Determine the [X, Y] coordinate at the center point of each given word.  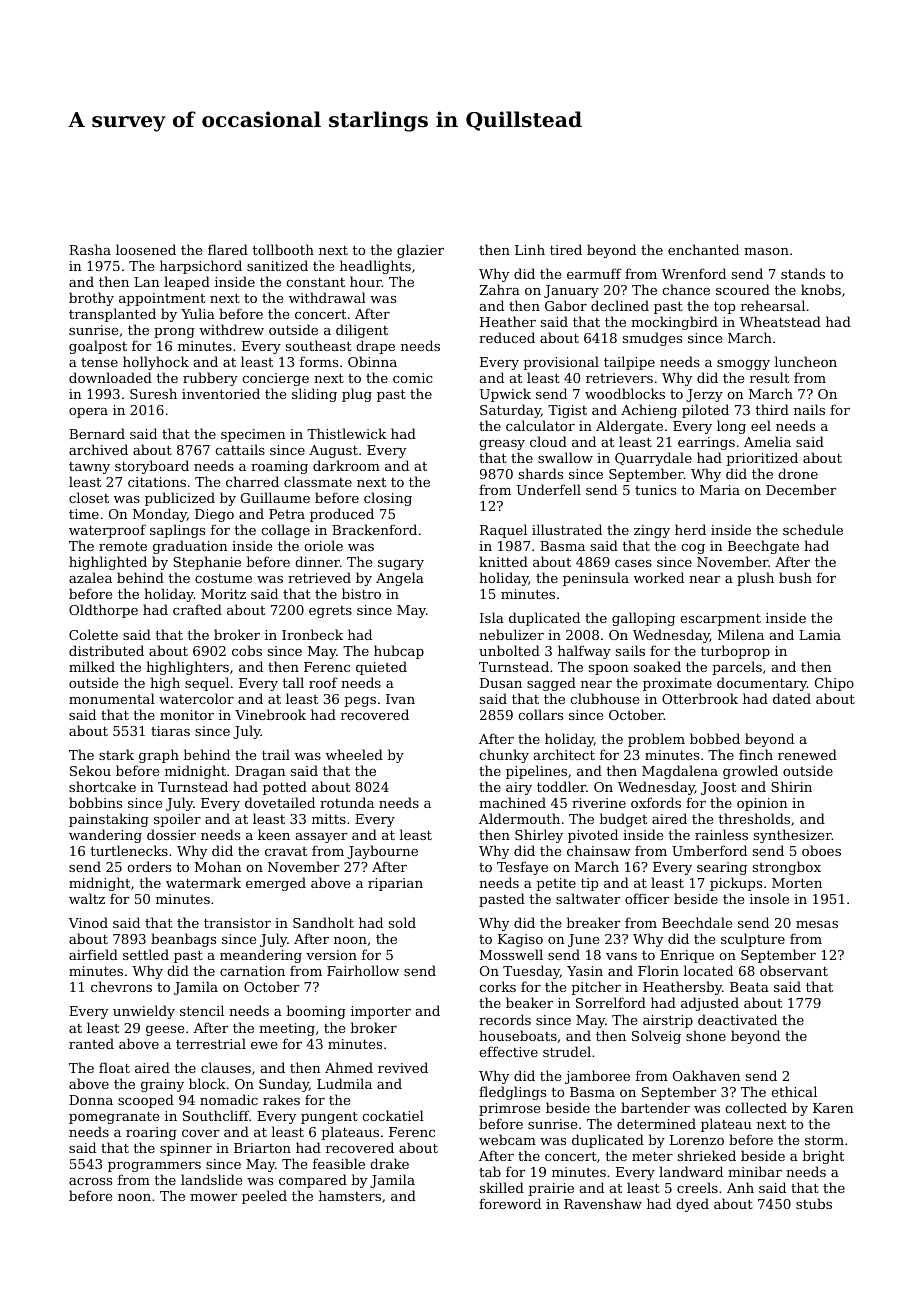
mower [213, 1197]
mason [766, 251]
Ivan [400, 699]
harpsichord [201, 267]
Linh [530, 249]
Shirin [791, 786]
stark [116, 754]
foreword [510, 1203]
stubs [814, 1203]
